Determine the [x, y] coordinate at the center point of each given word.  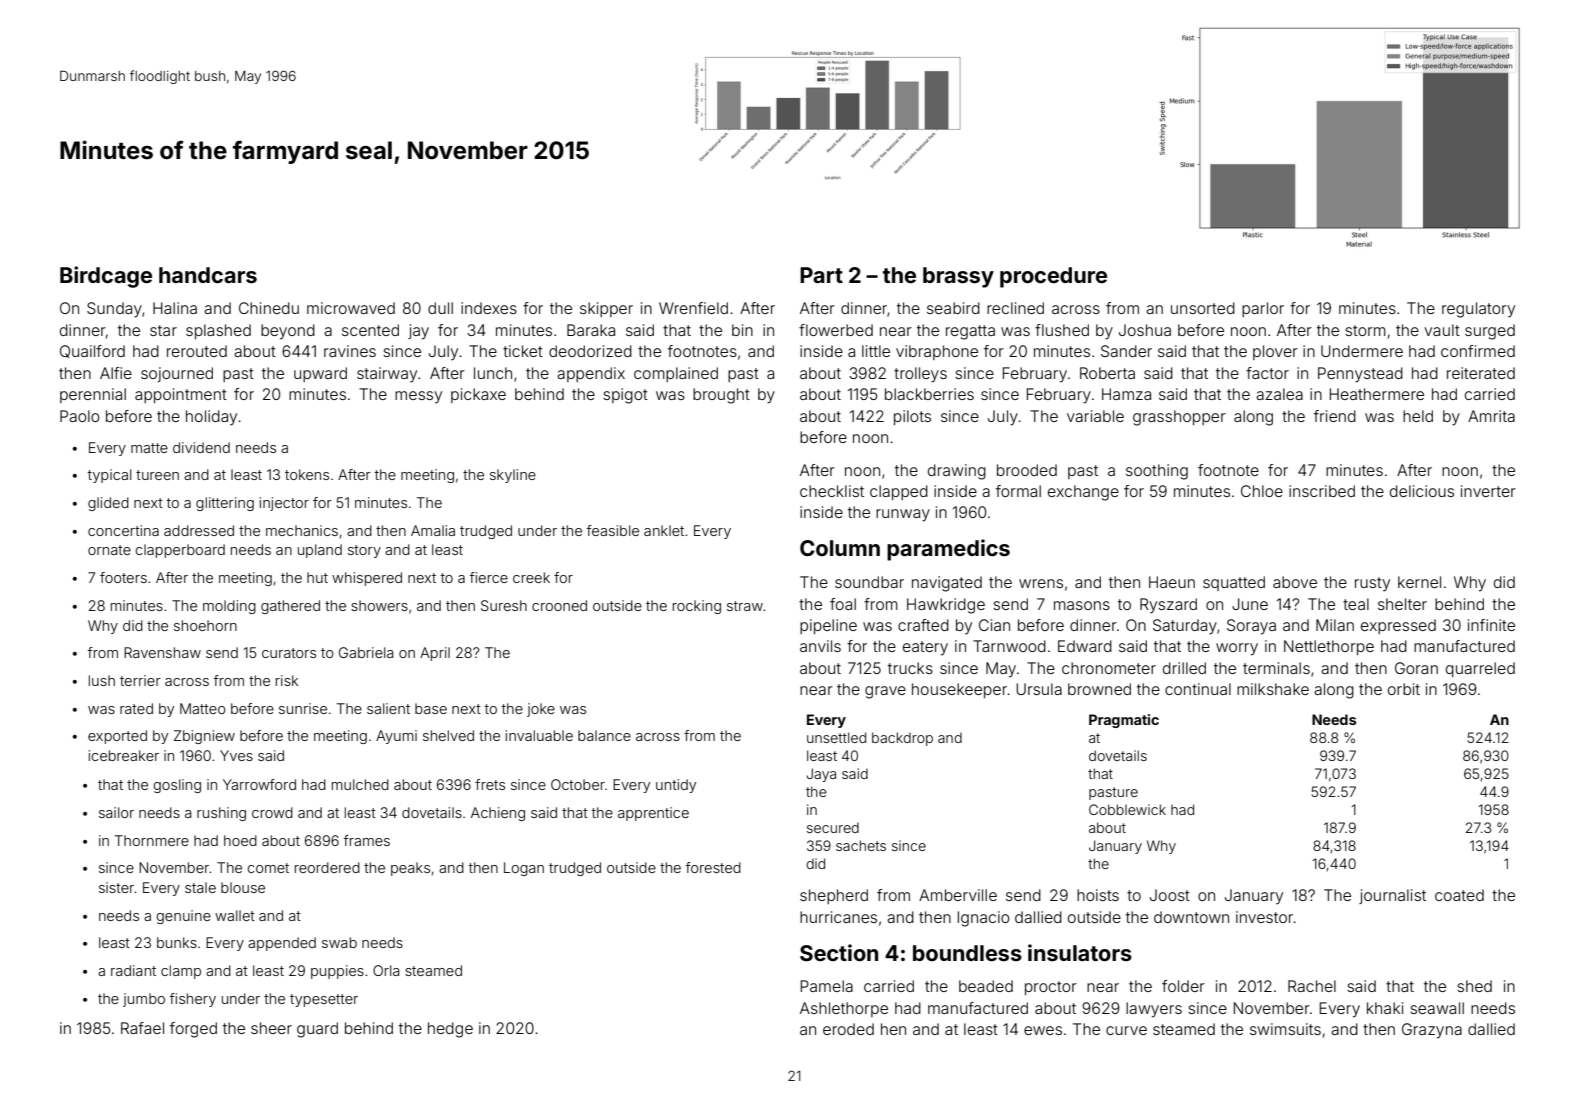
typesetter [324, 1000]
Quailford [92, 351]
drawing [957, 472]
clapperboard [180, 551]
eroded [848, 1029]
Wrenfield [693, 308]
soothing [1157, 472]
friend [1335, 416]
